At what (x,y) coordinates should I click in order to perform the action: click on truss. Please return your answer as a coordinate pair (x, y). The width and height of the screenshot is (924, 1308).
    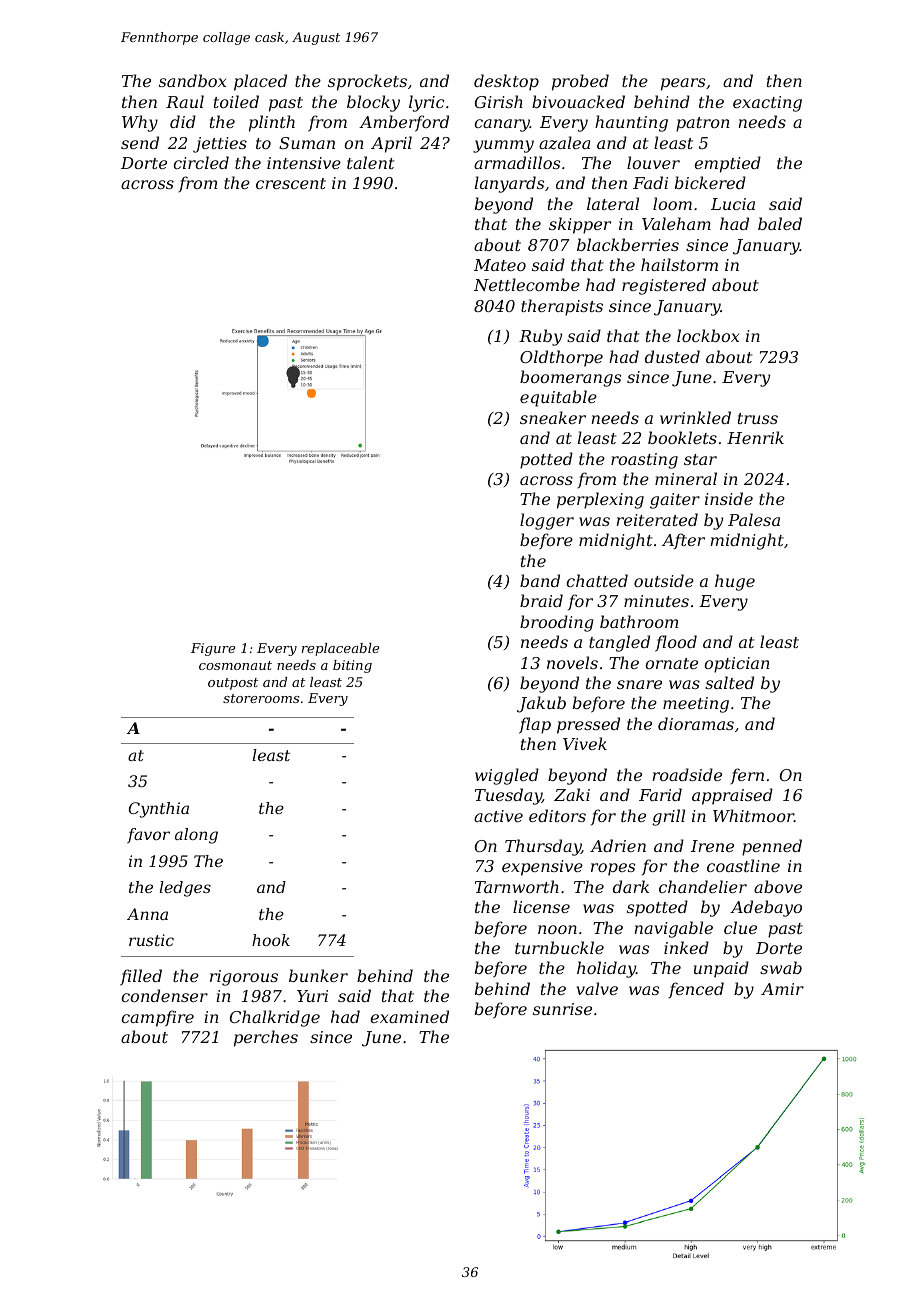
    Looking at the image, I should click on (758, 418).
